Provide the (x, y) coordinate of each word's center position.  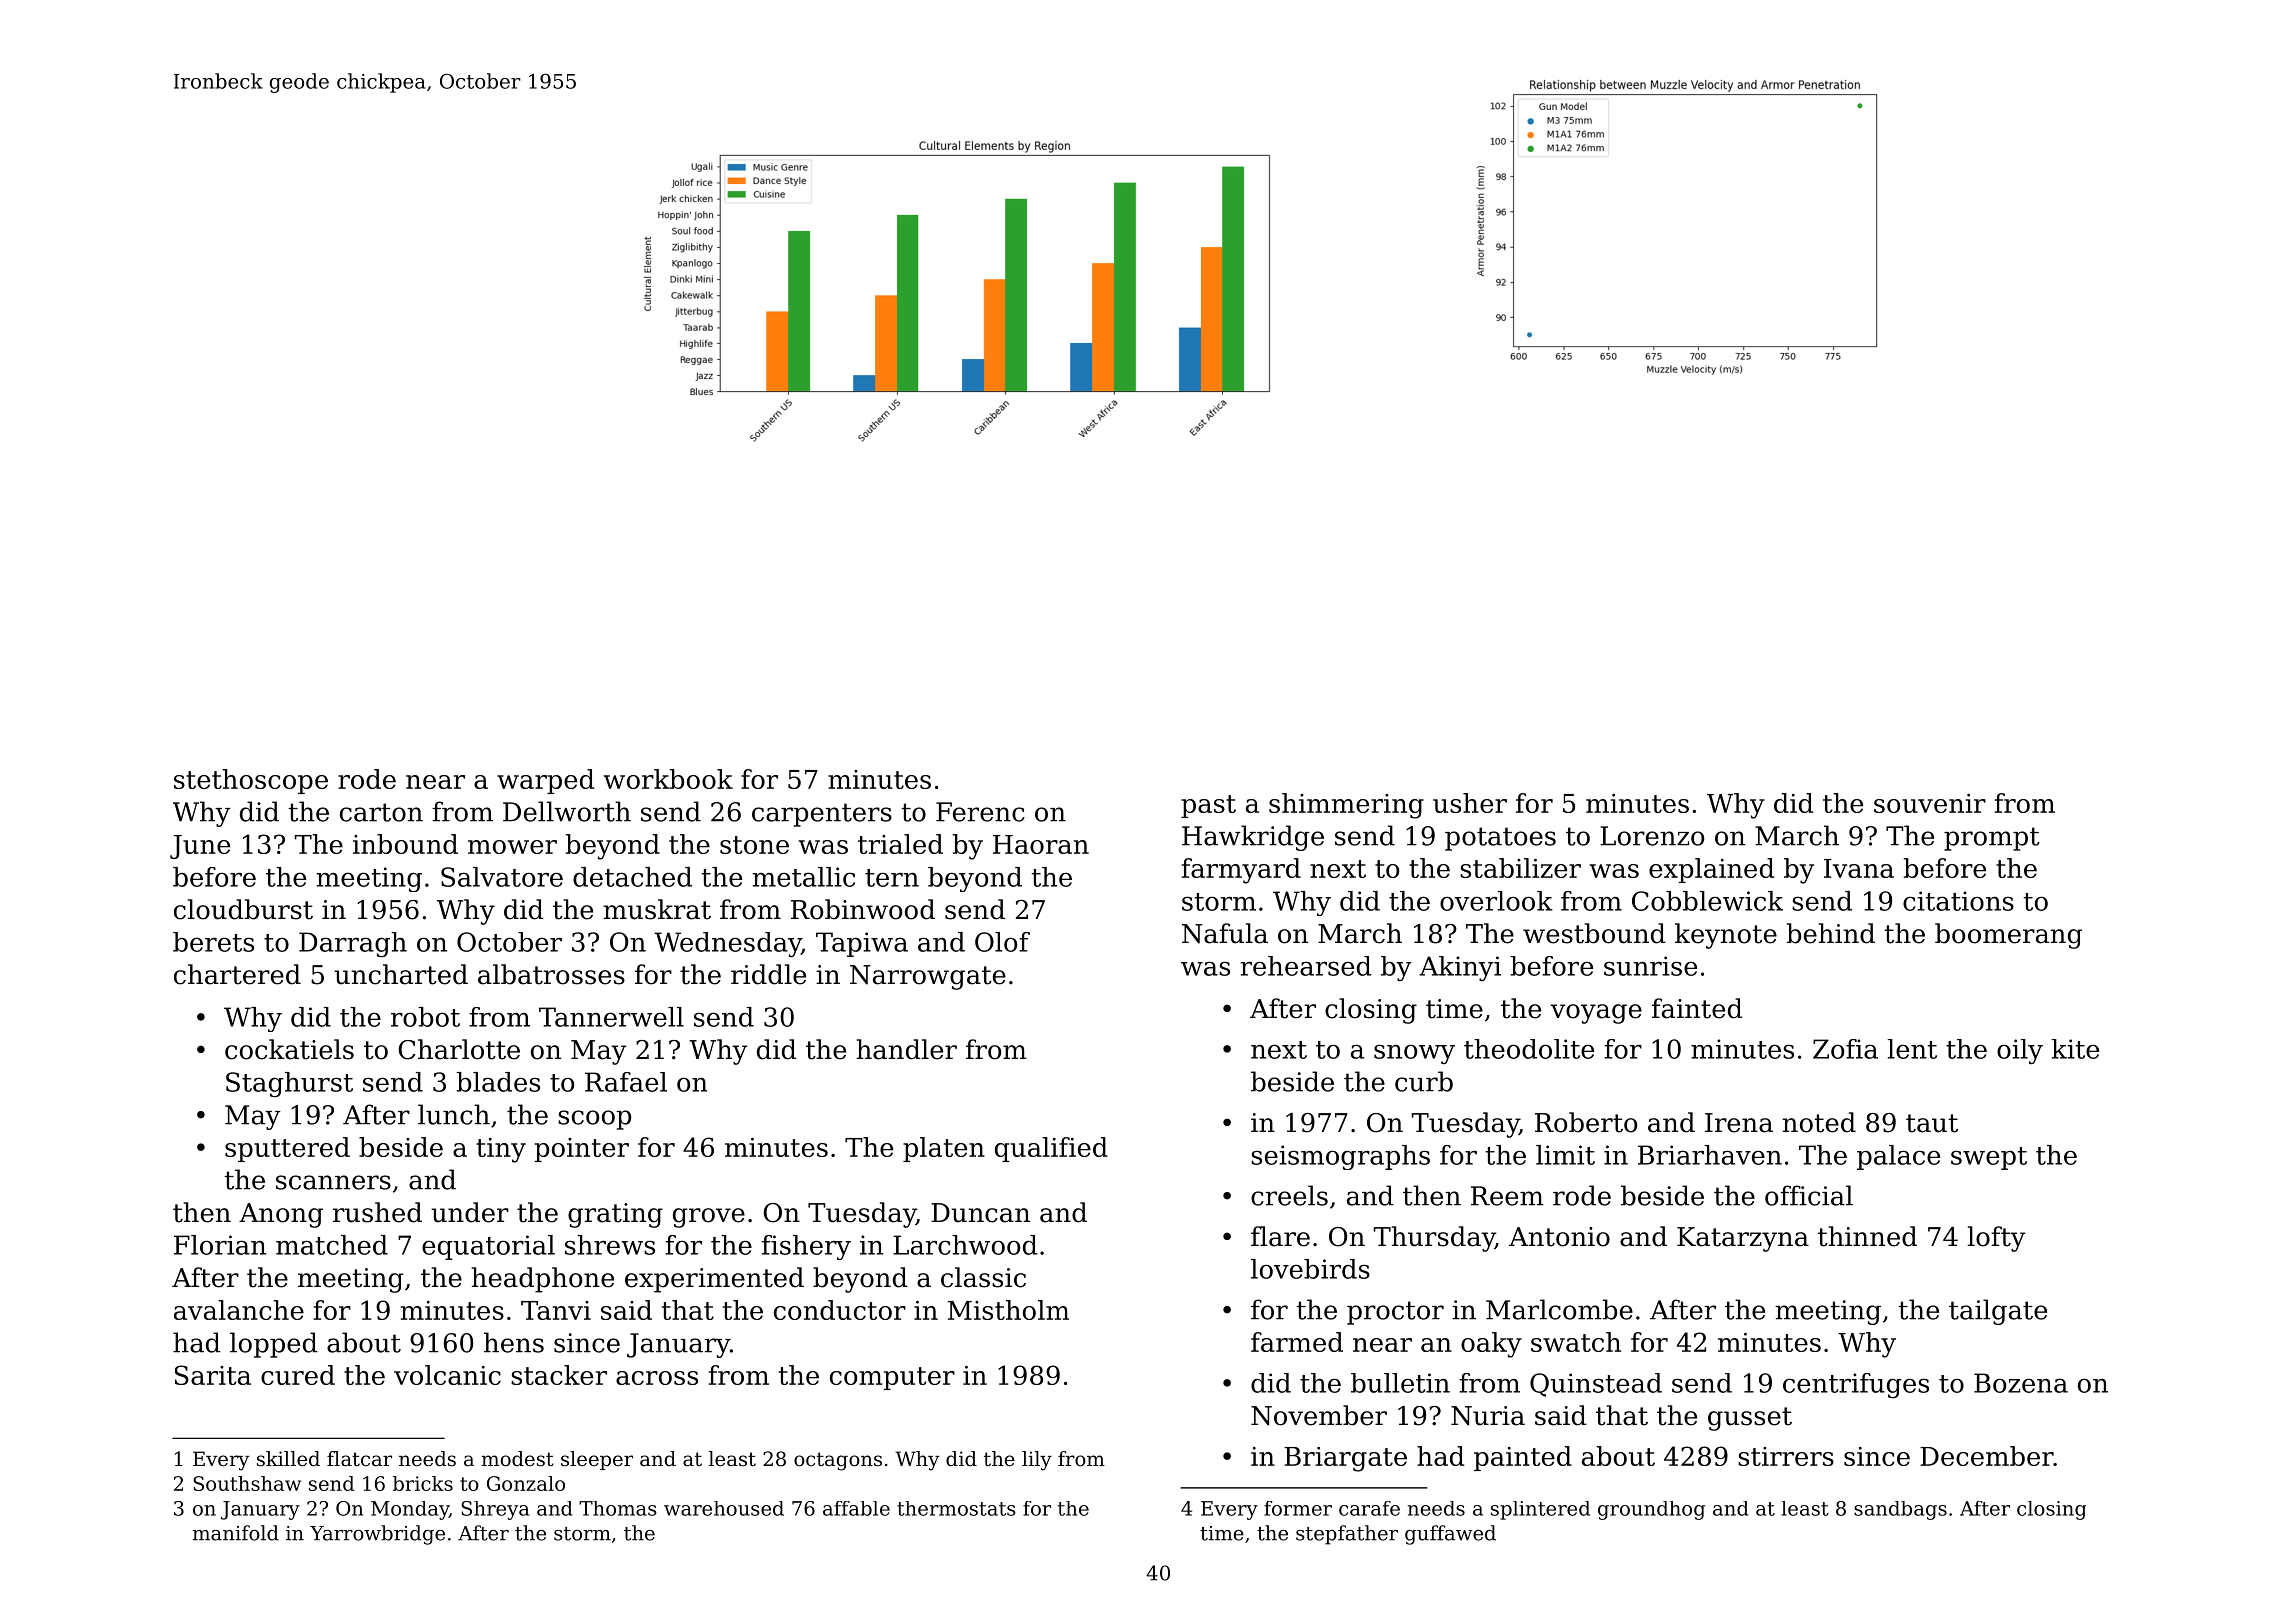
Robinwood (863, 909)
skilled (288, 1459)
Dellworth (567, 811)
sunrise (1650, 966)
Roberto (1586, 1122)
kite (2075, 1049)
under (470, 1212)
